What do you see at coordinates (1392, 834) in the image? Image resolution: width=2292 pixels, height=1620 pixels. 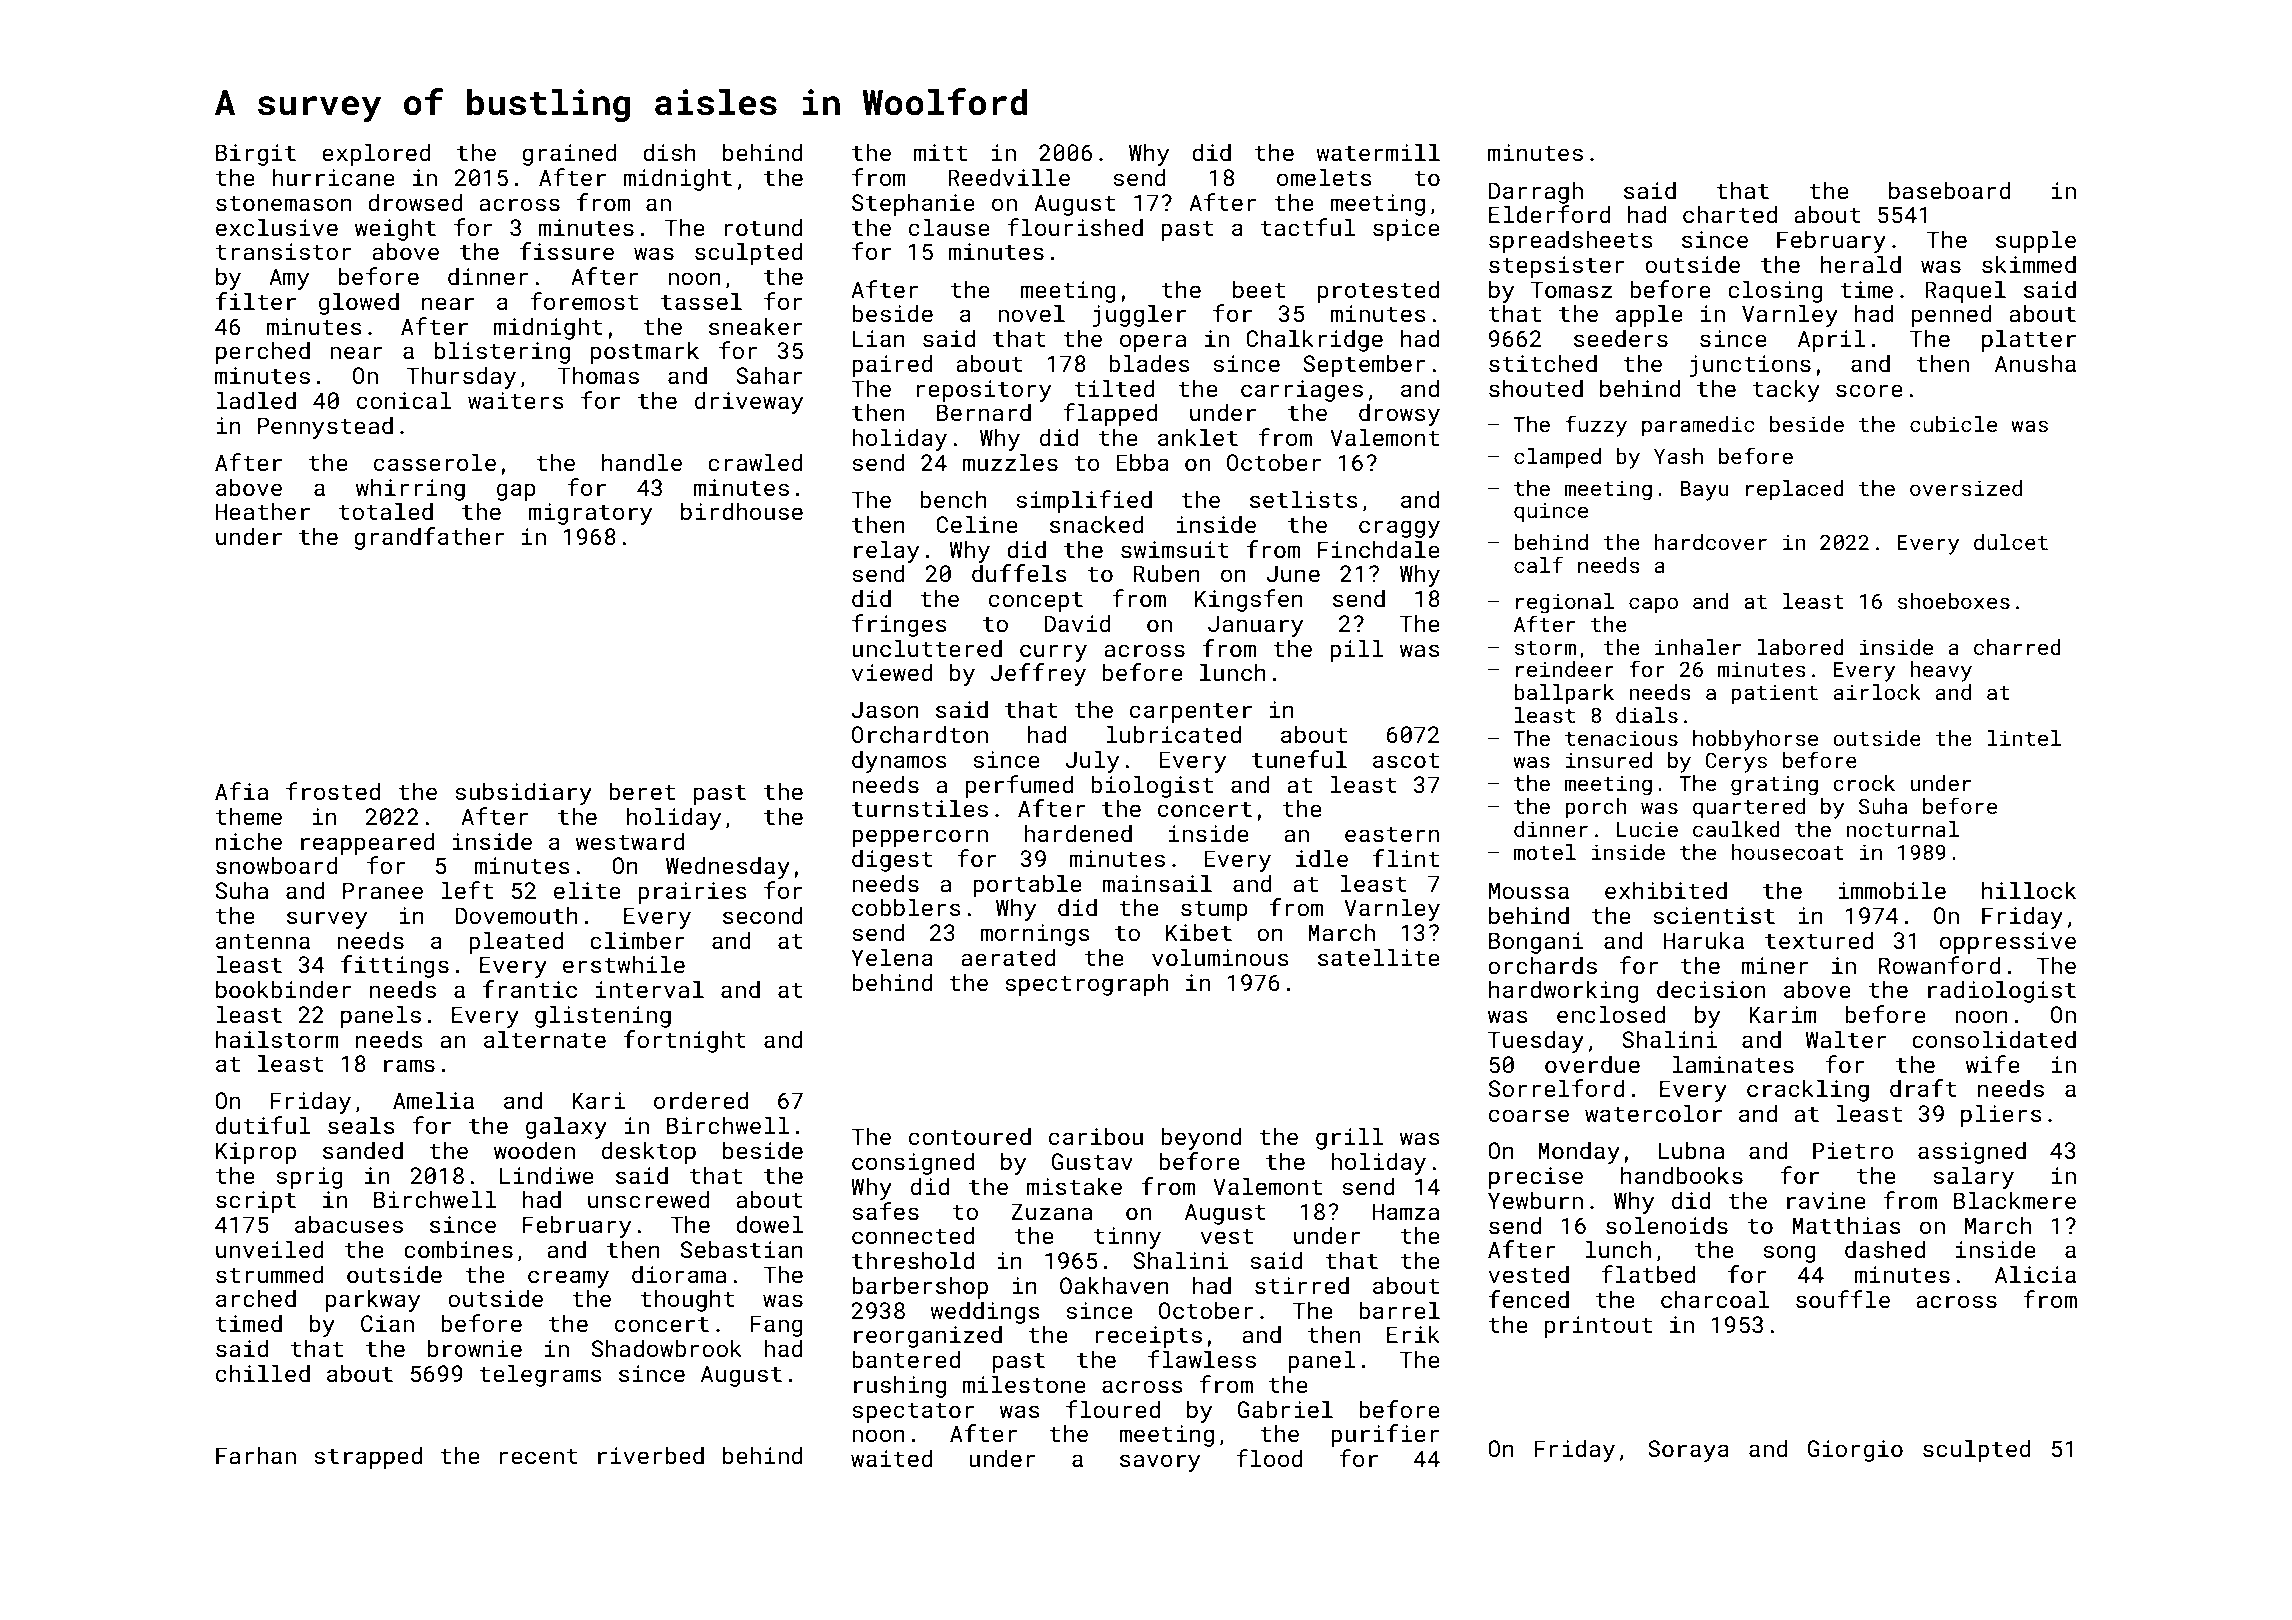 I see `eastern` at bounding box center [1392, 834].
